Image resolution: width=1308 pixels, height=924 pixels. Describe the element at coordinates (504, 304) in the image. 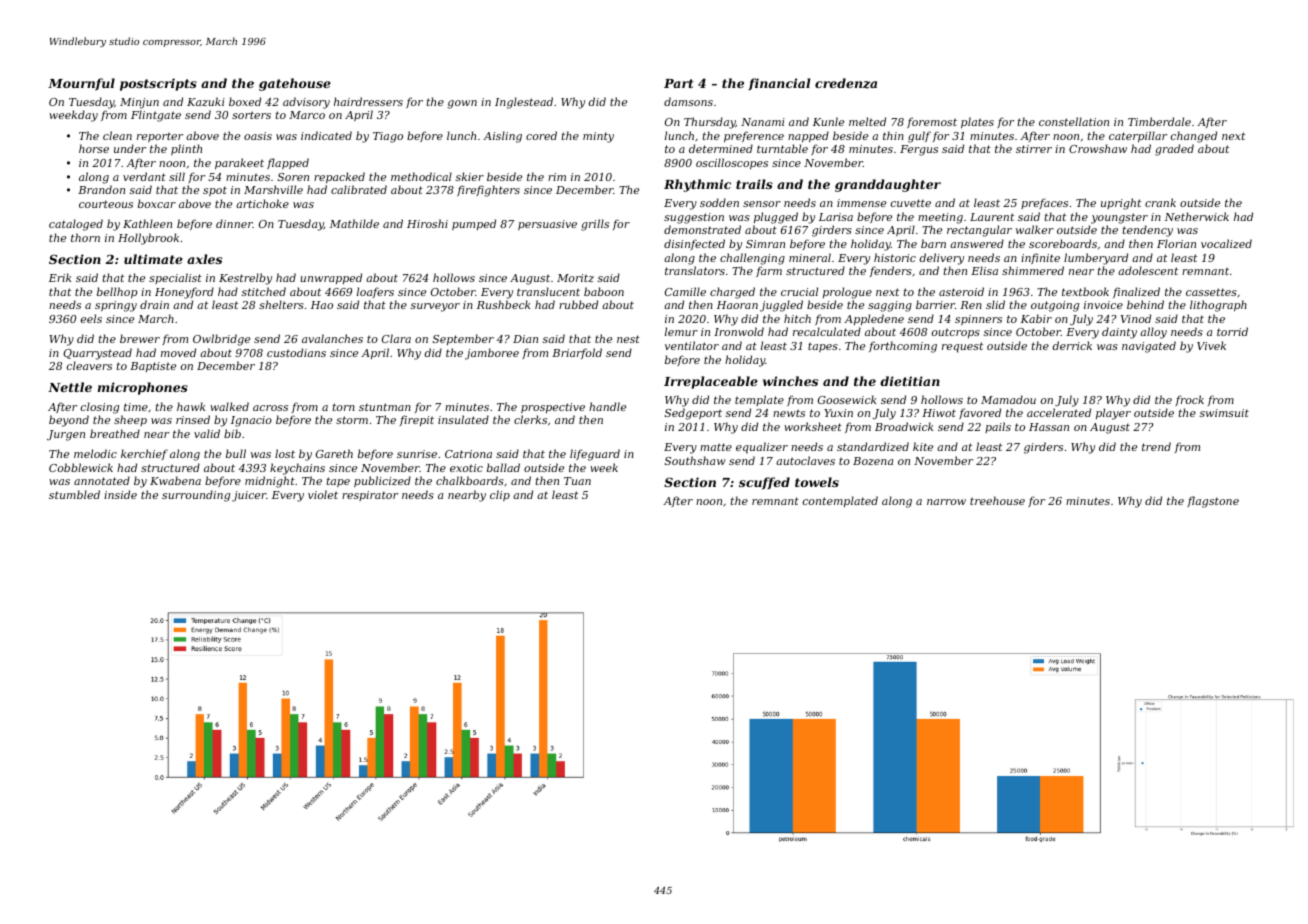

I see `Rushbeck` at that location.
